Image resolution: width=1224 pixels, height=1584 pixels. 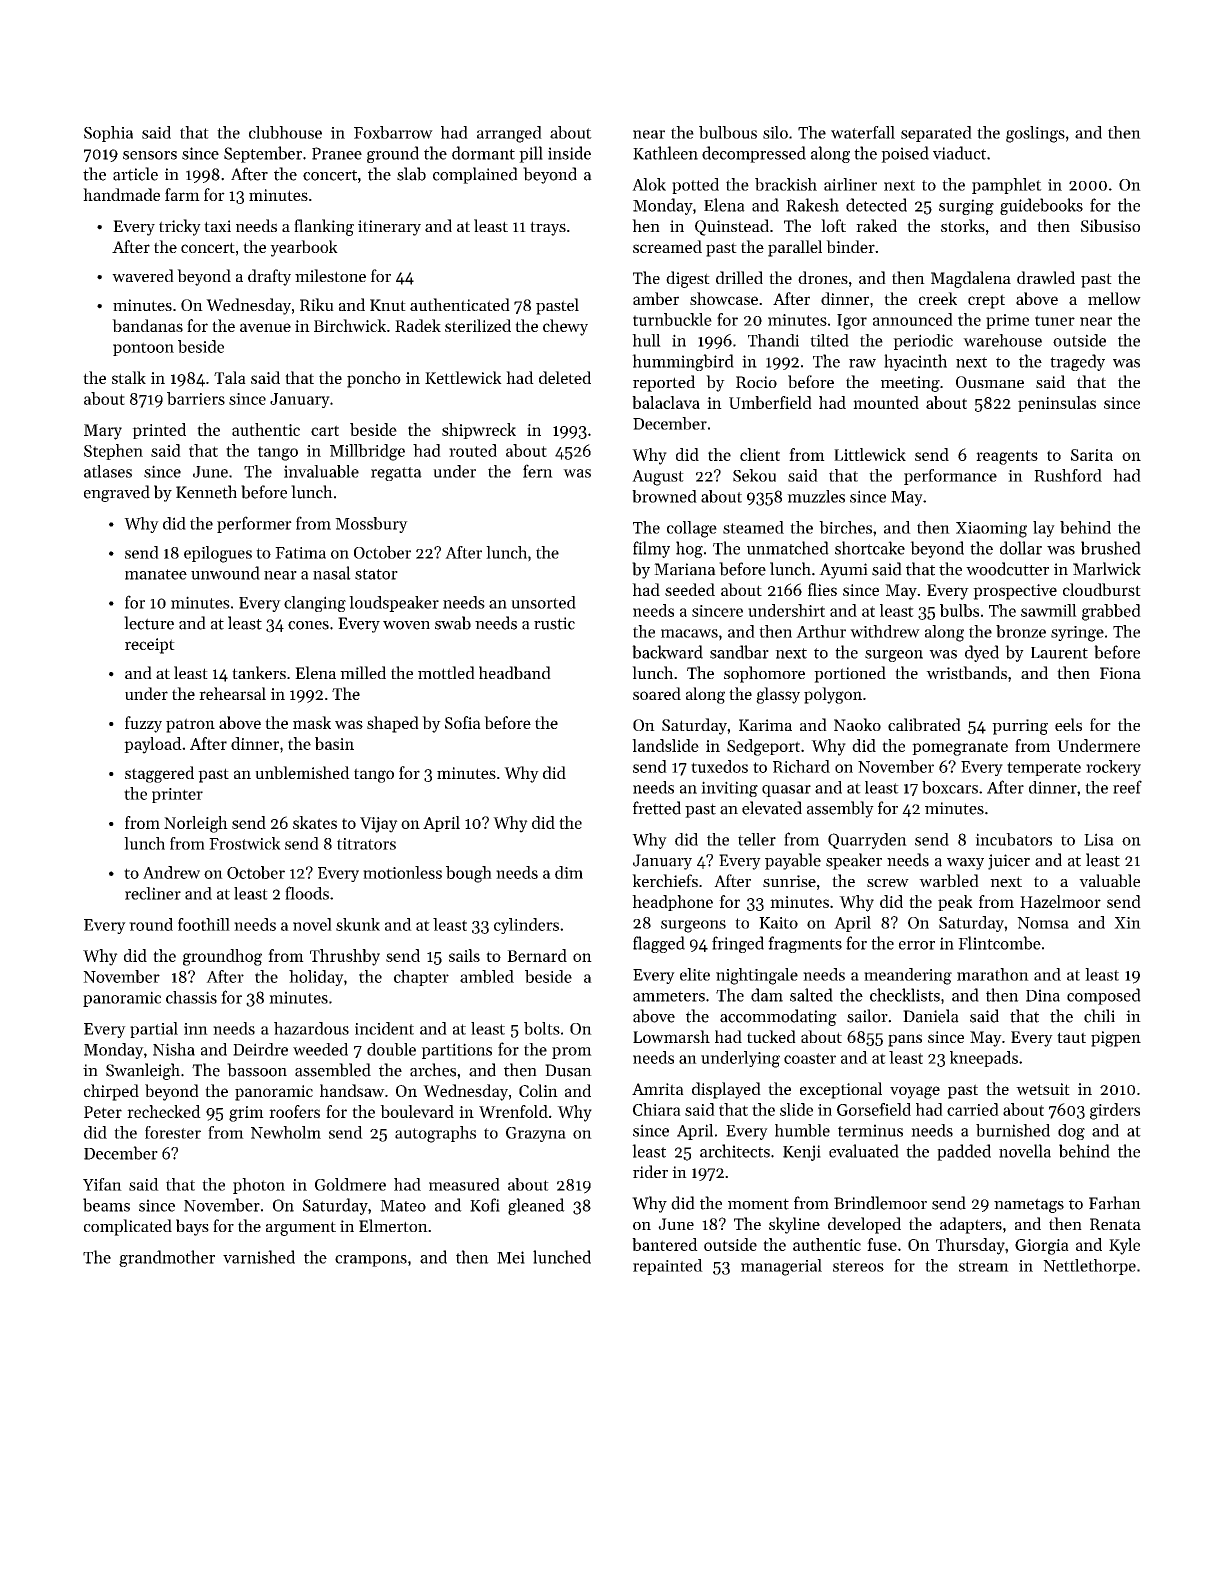 I want to click on ambled, so click(x=487, y=976).
